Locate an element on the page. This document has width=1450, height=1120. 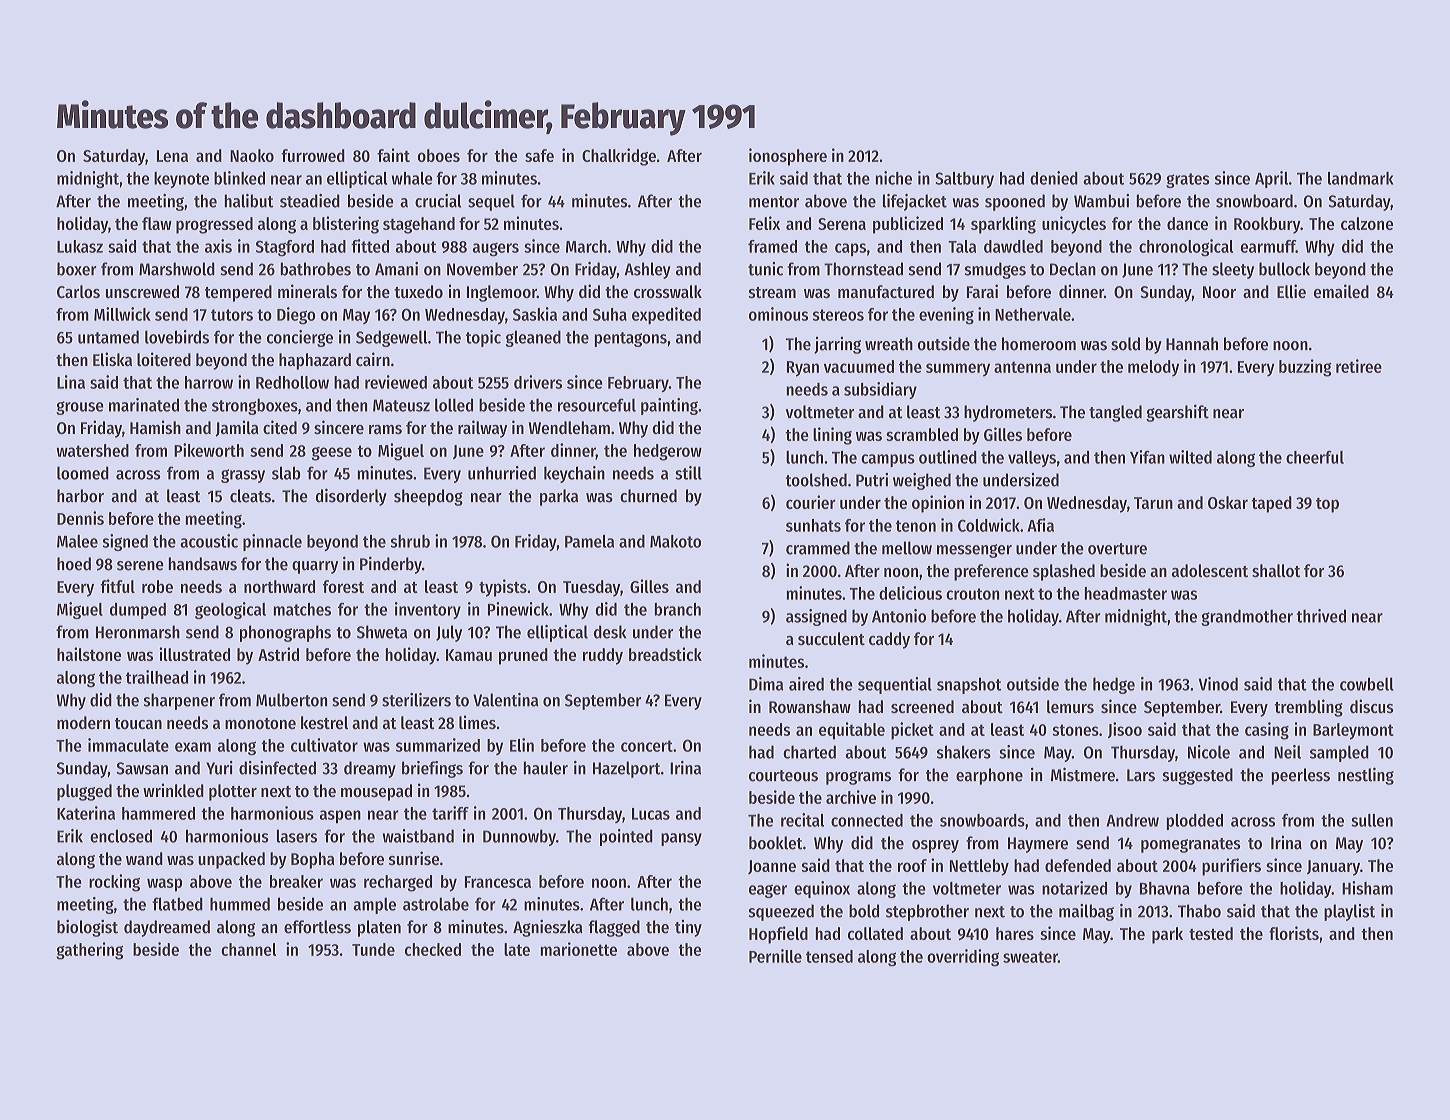
retiree is located at coordinates (1359, 366).
